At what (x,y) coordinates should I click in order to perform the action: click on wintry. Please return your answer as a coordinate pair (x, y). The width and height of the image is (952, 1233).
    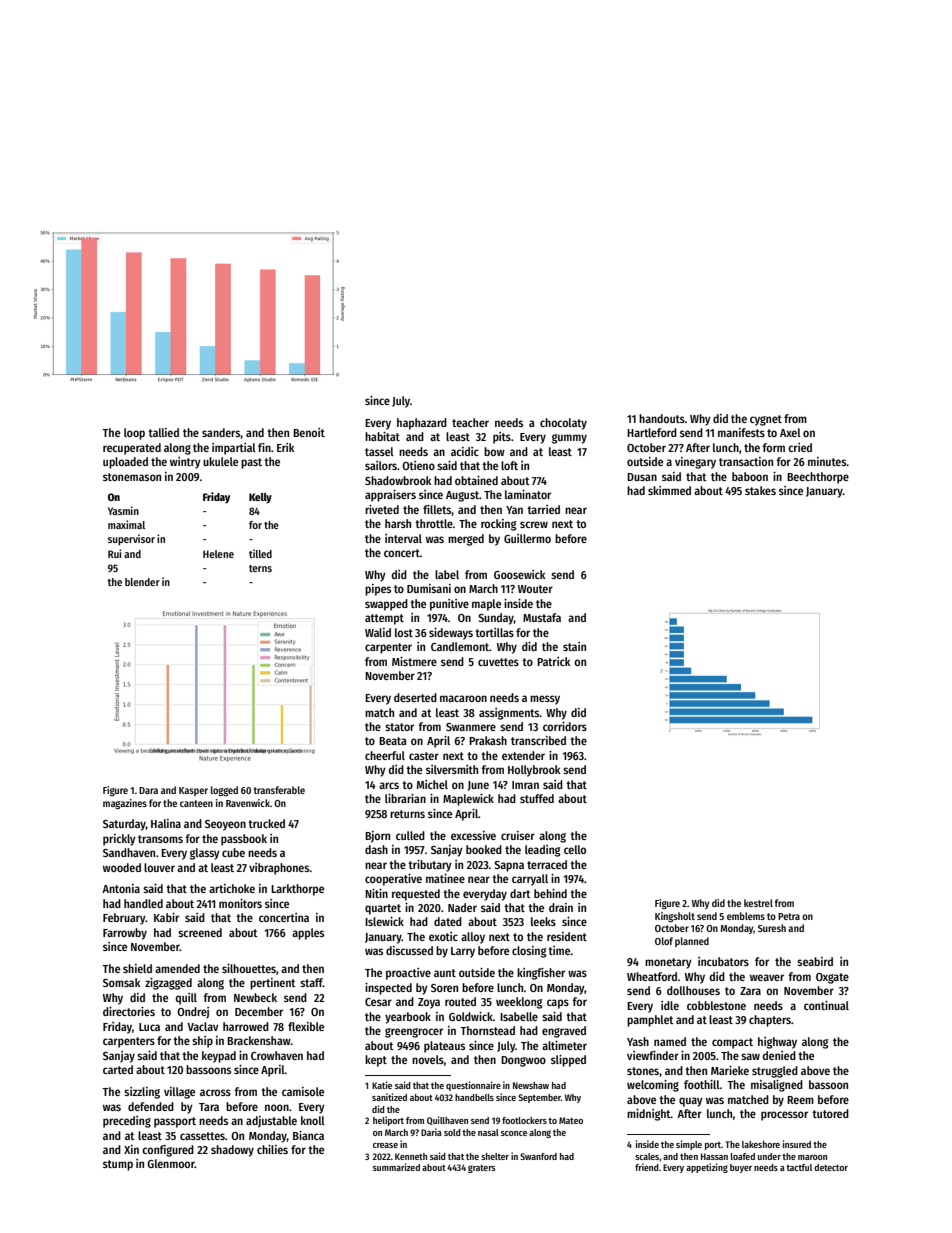
    Looking at the image, I should click on (185, 463).
